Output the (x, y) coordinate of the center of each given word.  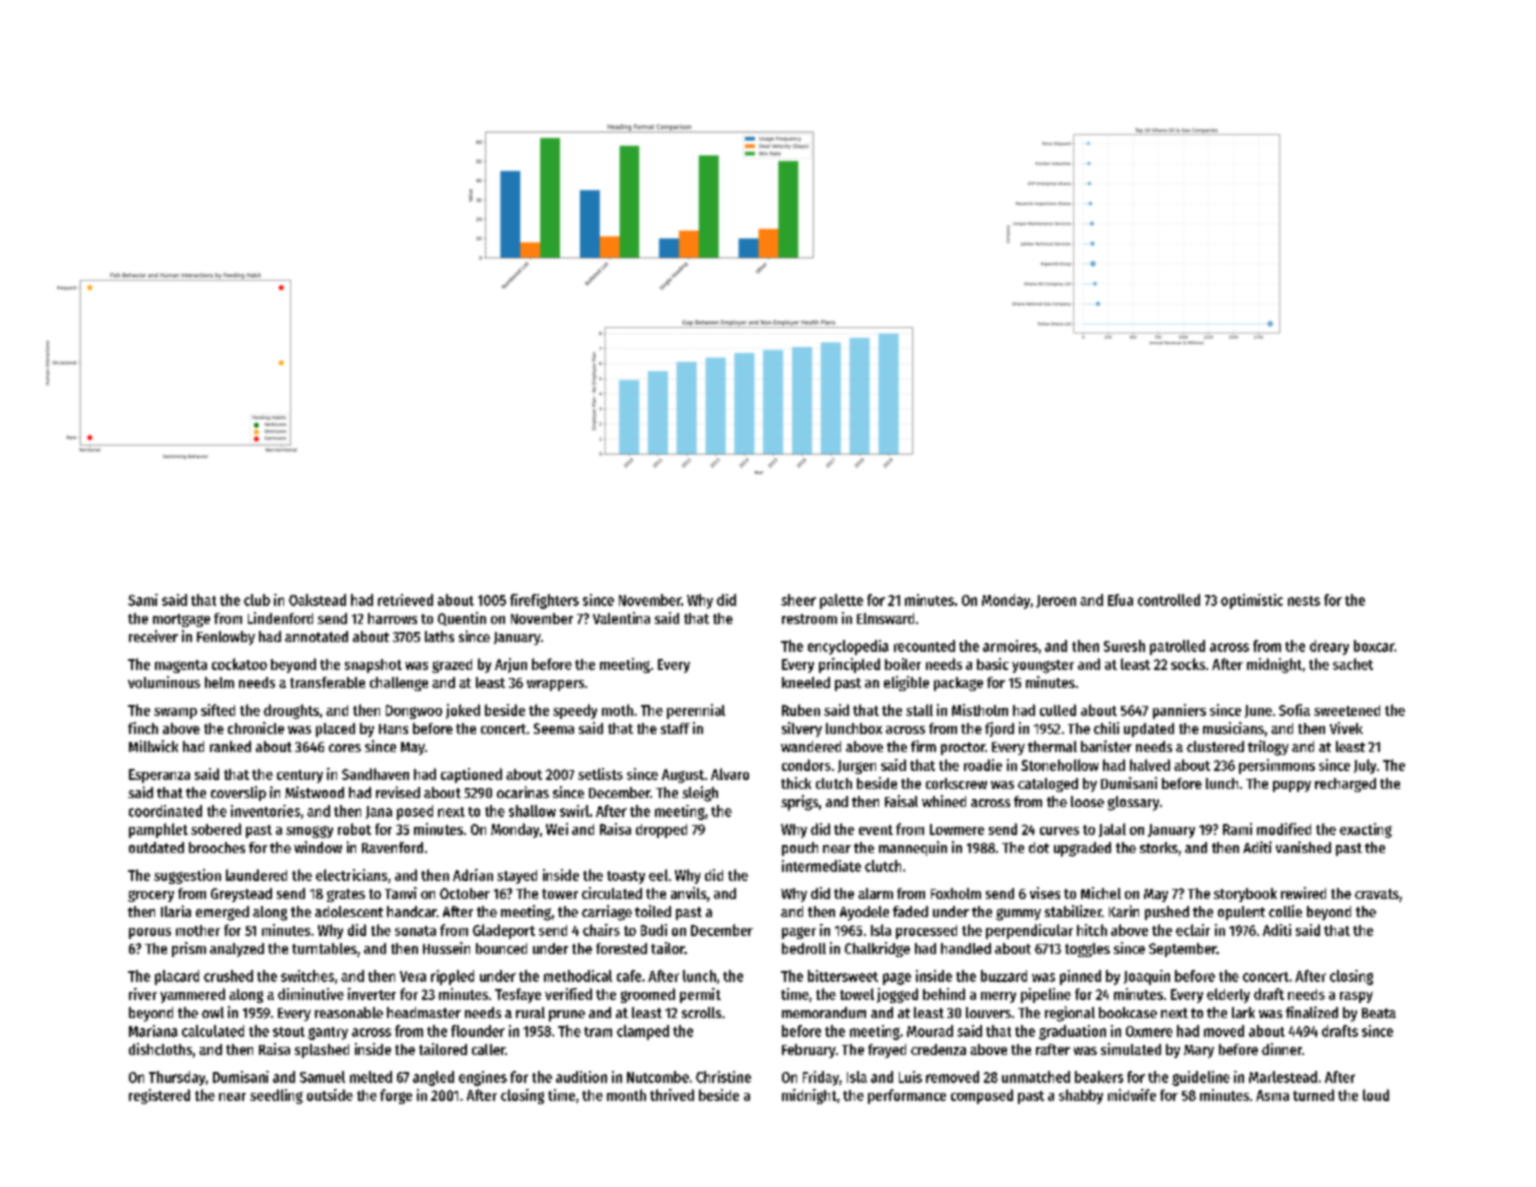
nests (1304, 601)
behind (944, 994)
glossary (1133, 803)
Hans (393, 729)
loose (1087, 801)
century (300, 776)
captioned (471, 775)
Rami (1237, 829)
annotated (316, 636)
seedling (276, 1096)
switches (307, 976)
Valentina (621, 618)
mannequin (913, 848)
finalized (1312, 1012)
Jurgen (857, 767)
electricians (351, 875)
